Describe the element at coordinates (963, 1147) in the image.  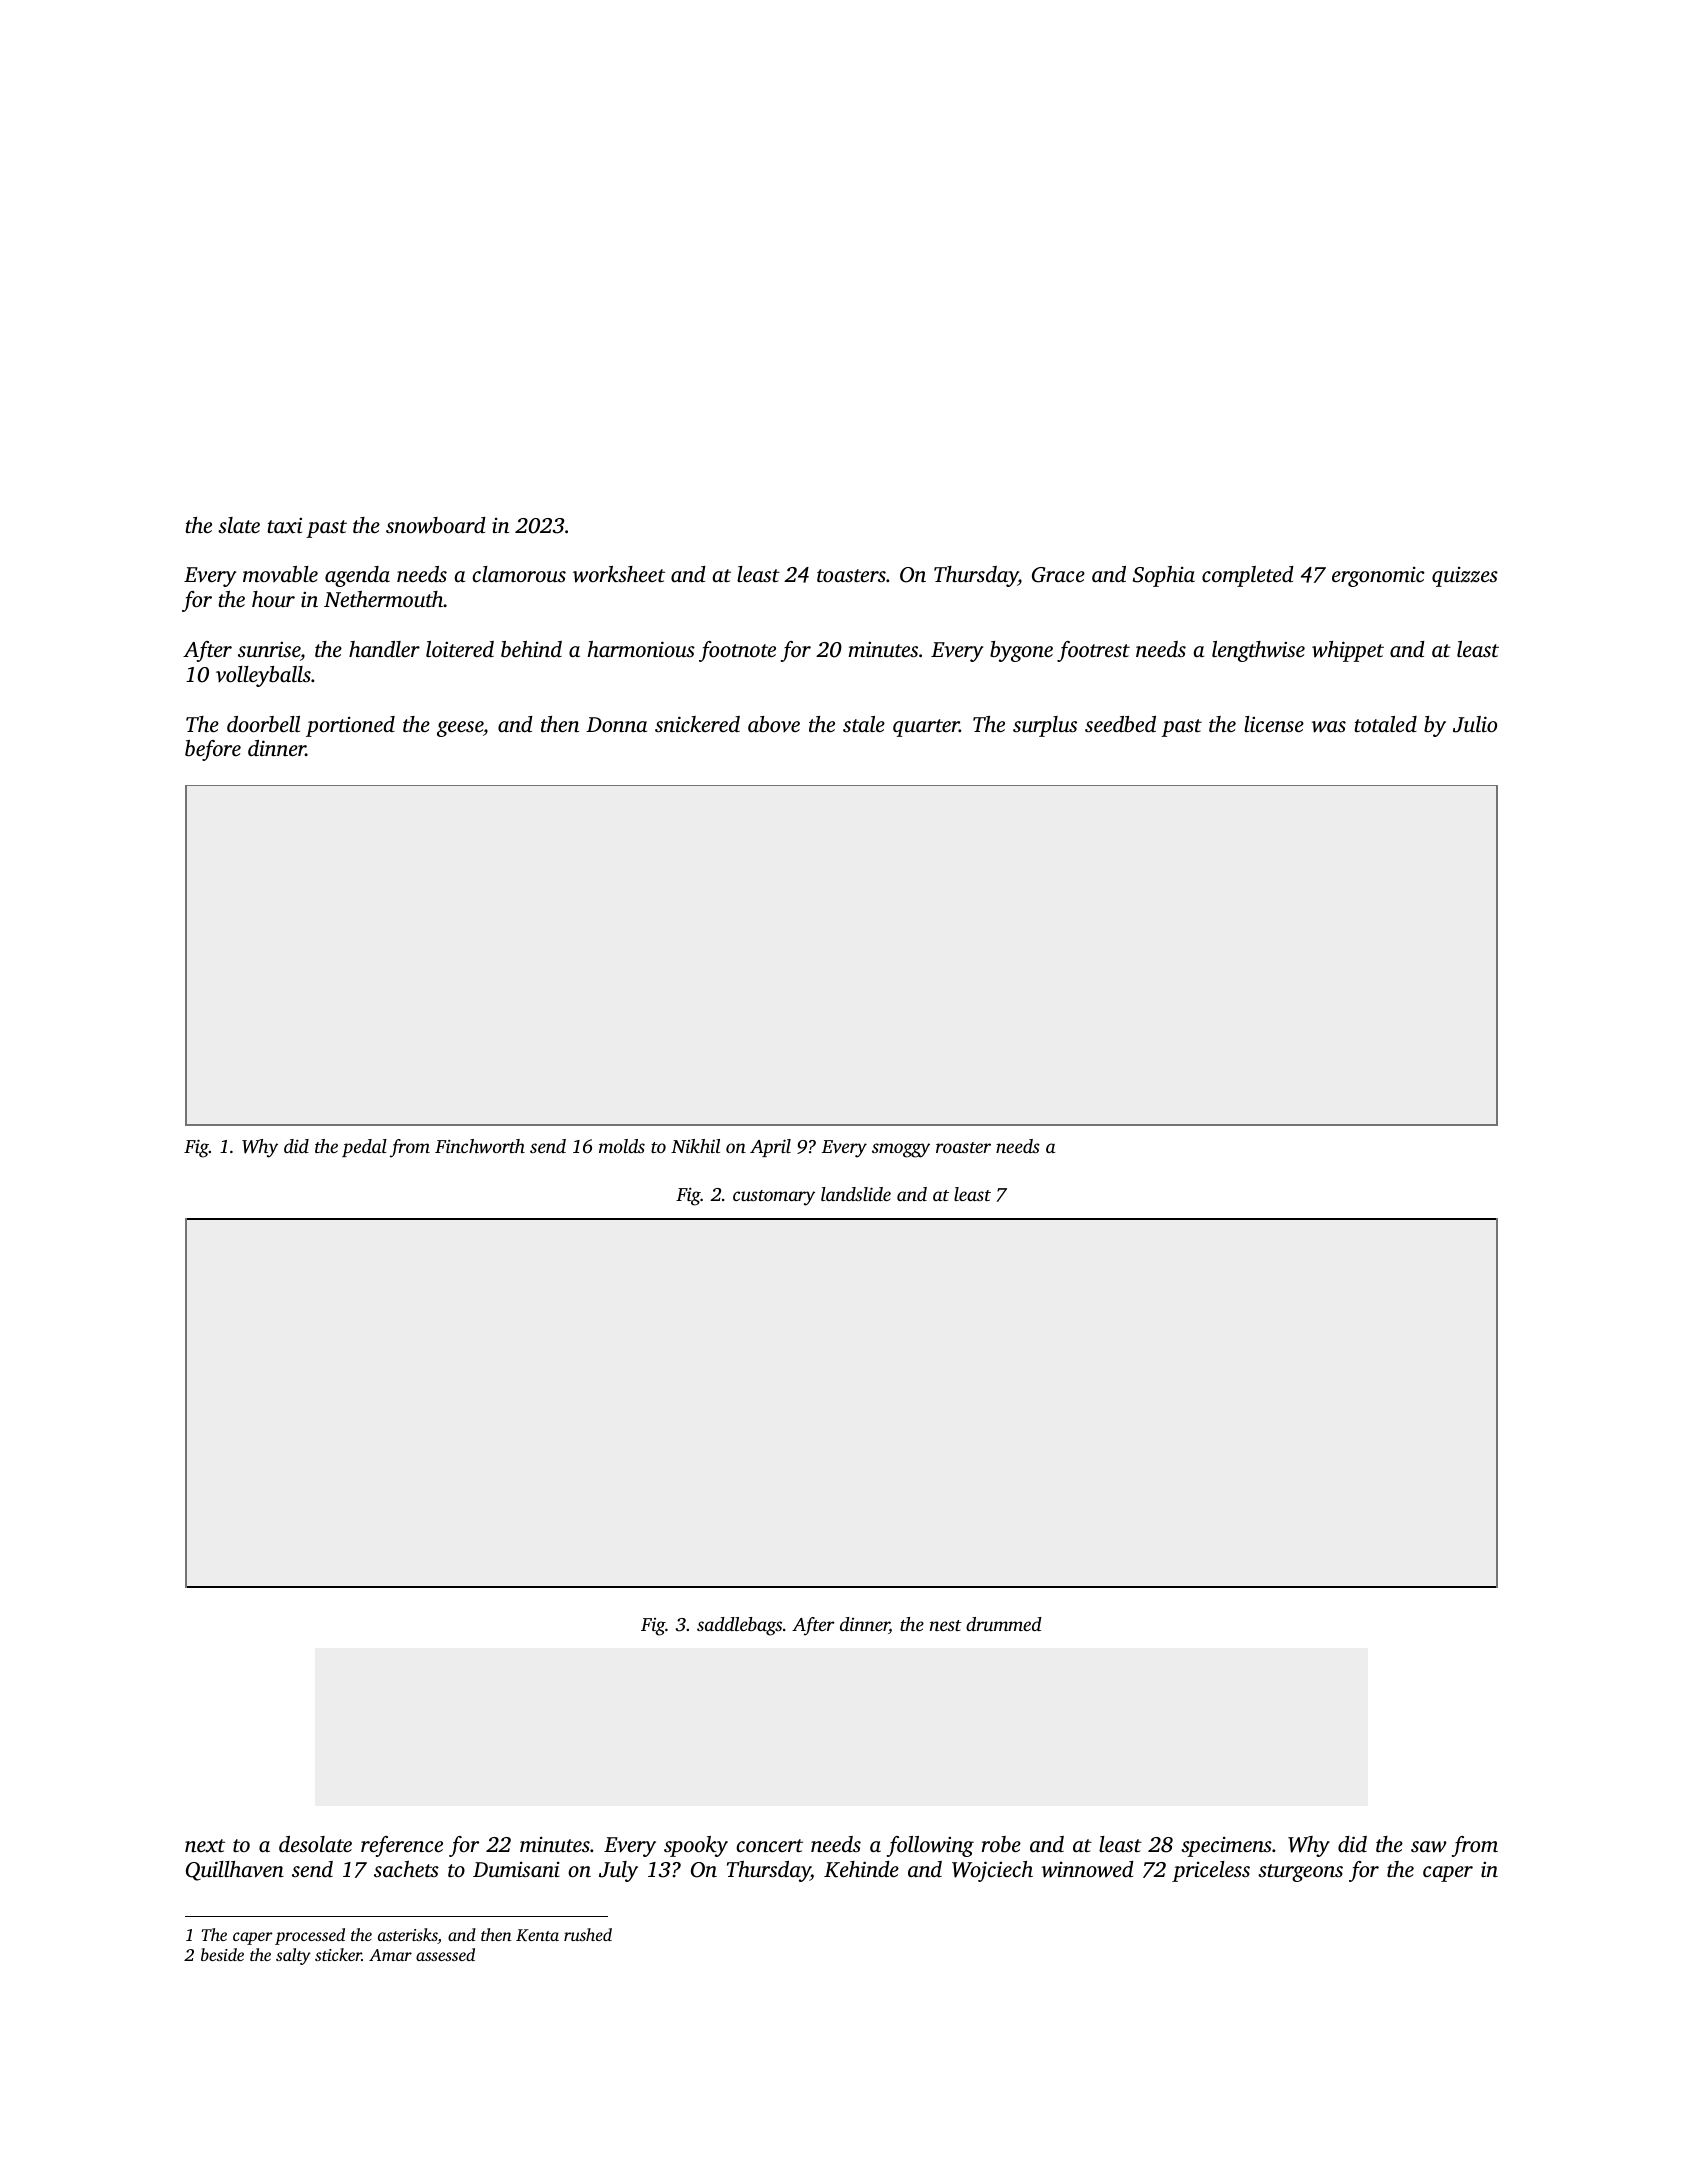
I see `roaster` at that location.
